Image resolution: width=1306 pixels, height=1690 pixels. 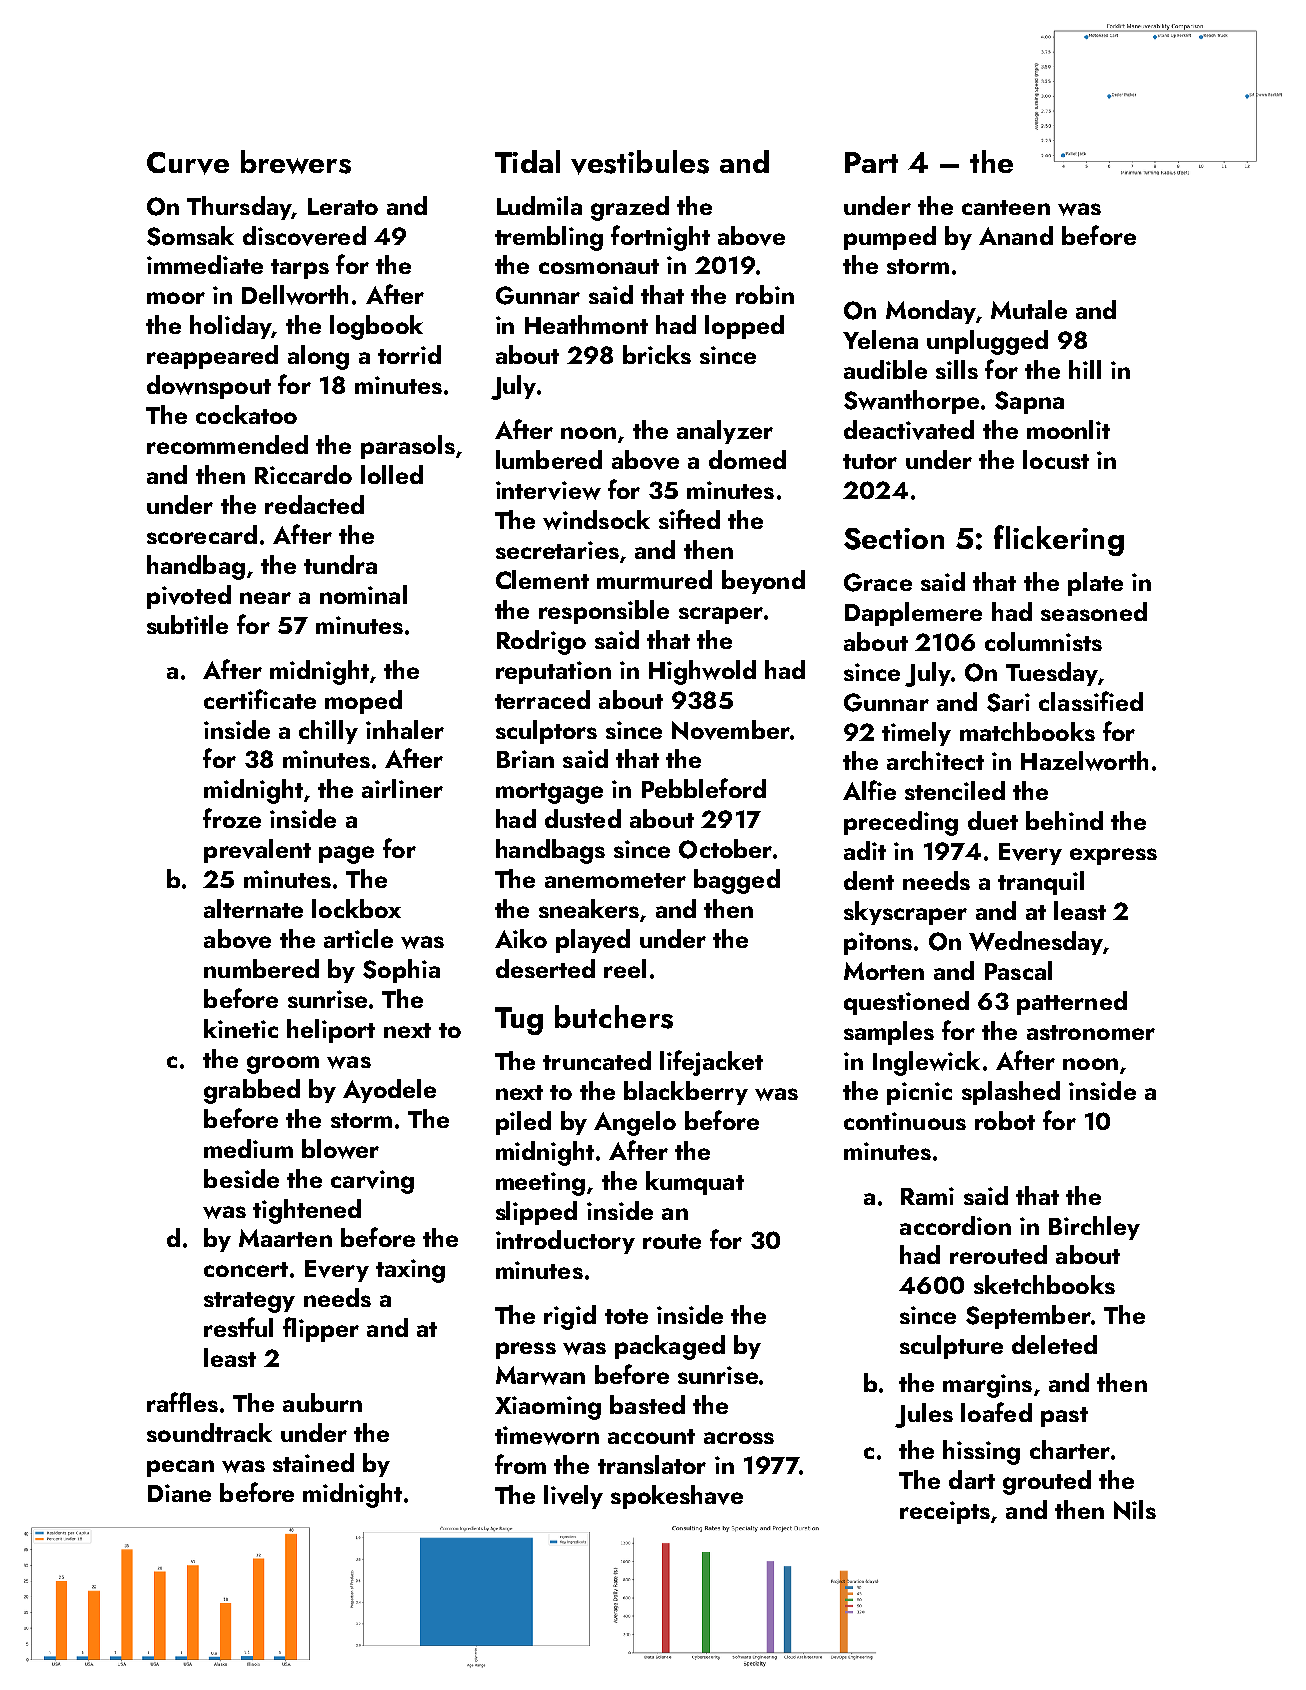 I want to click on lockbox, so click(x=356, y=908).
